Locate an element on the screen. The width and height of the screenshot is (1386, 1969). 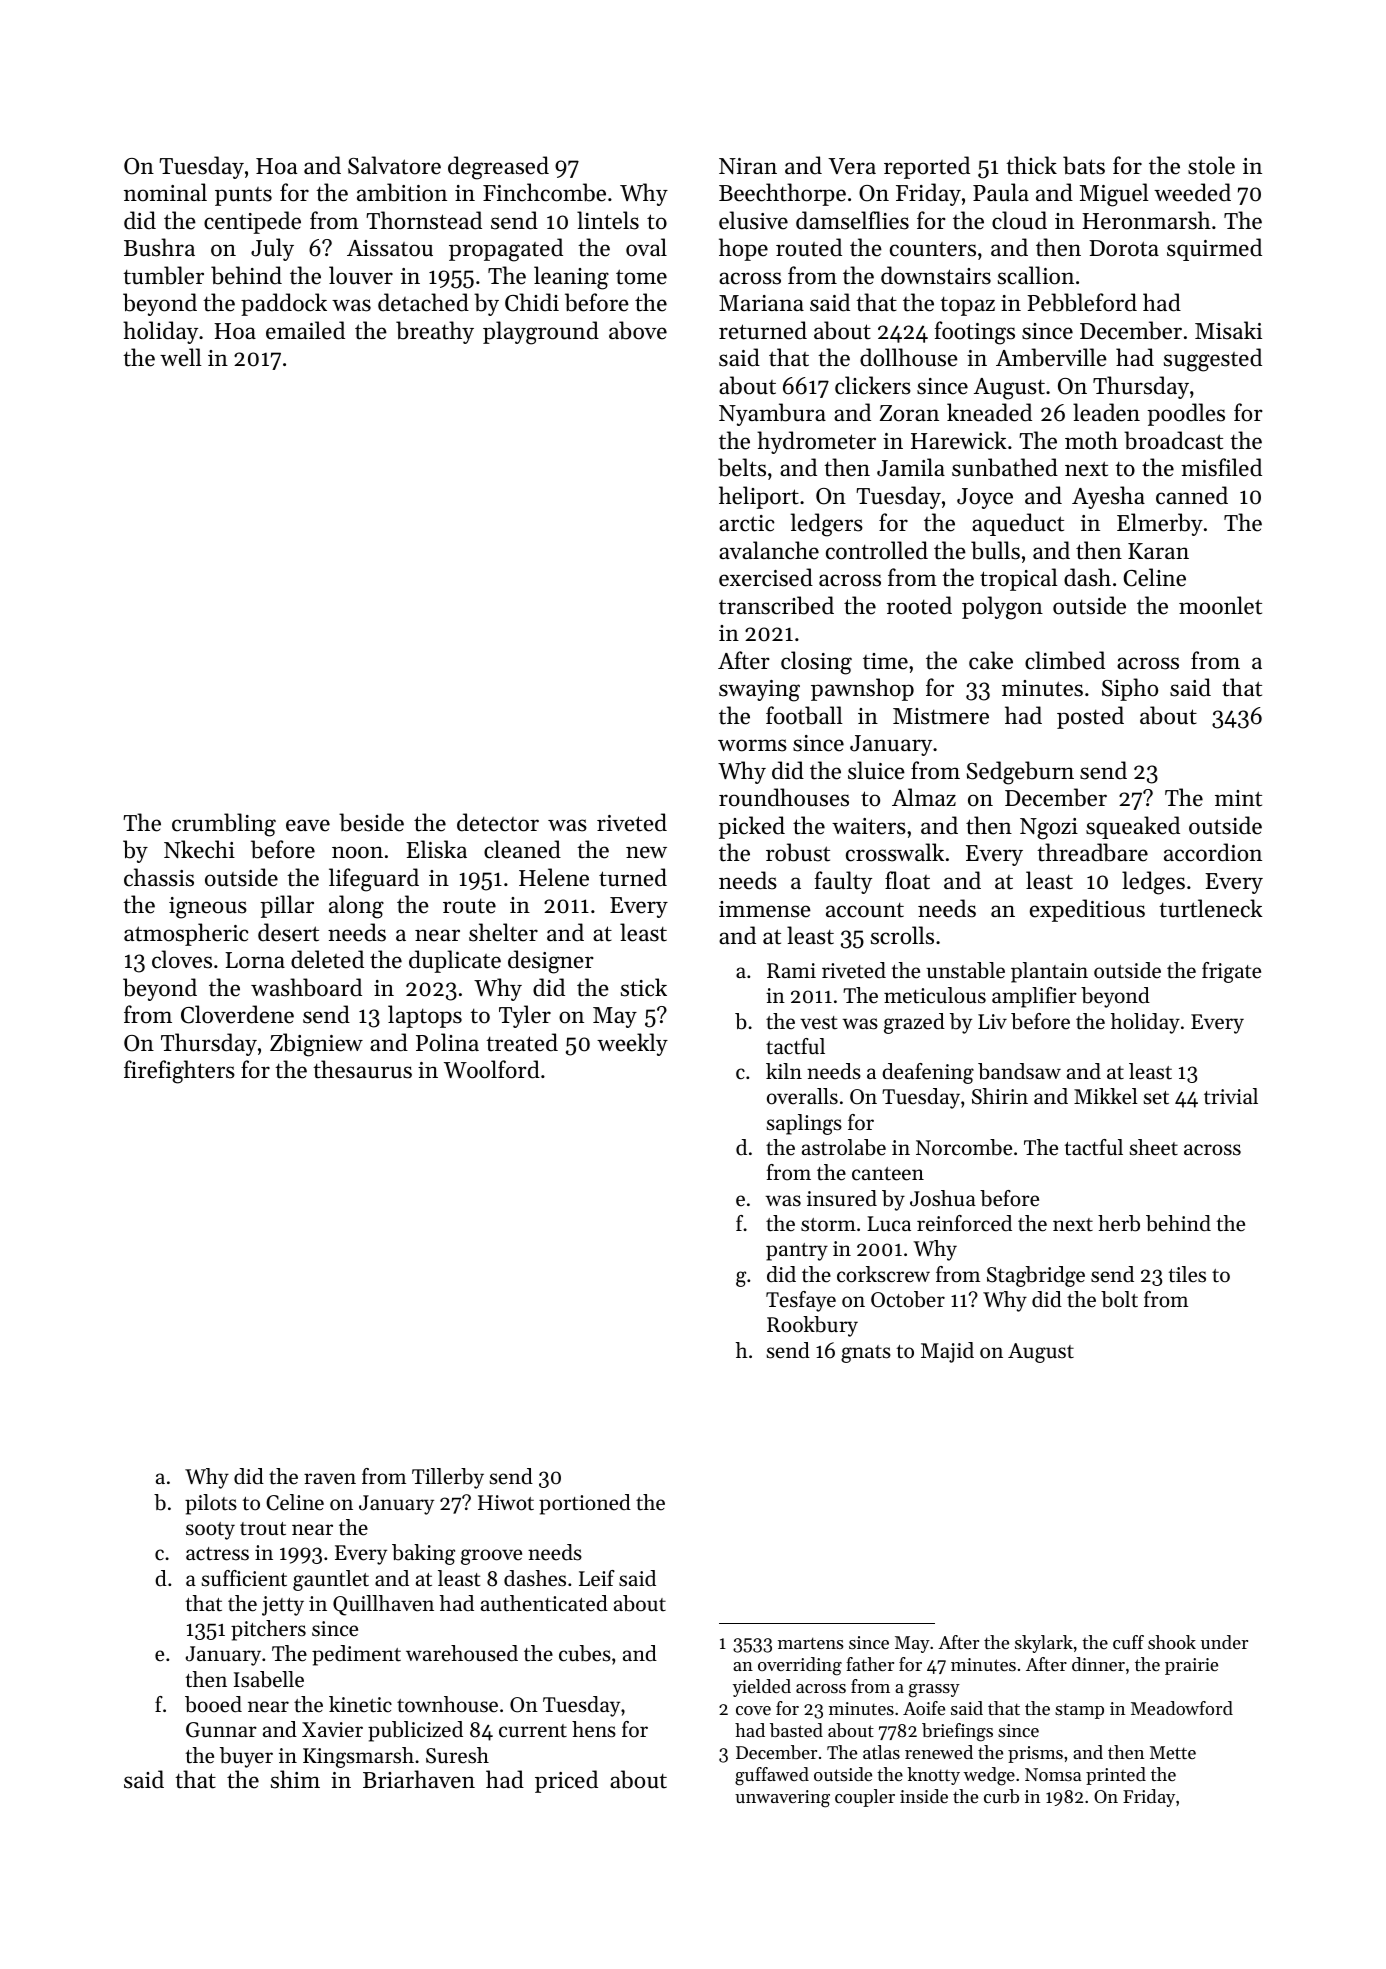
Shirin is located at coordinates (1000, 1096).
